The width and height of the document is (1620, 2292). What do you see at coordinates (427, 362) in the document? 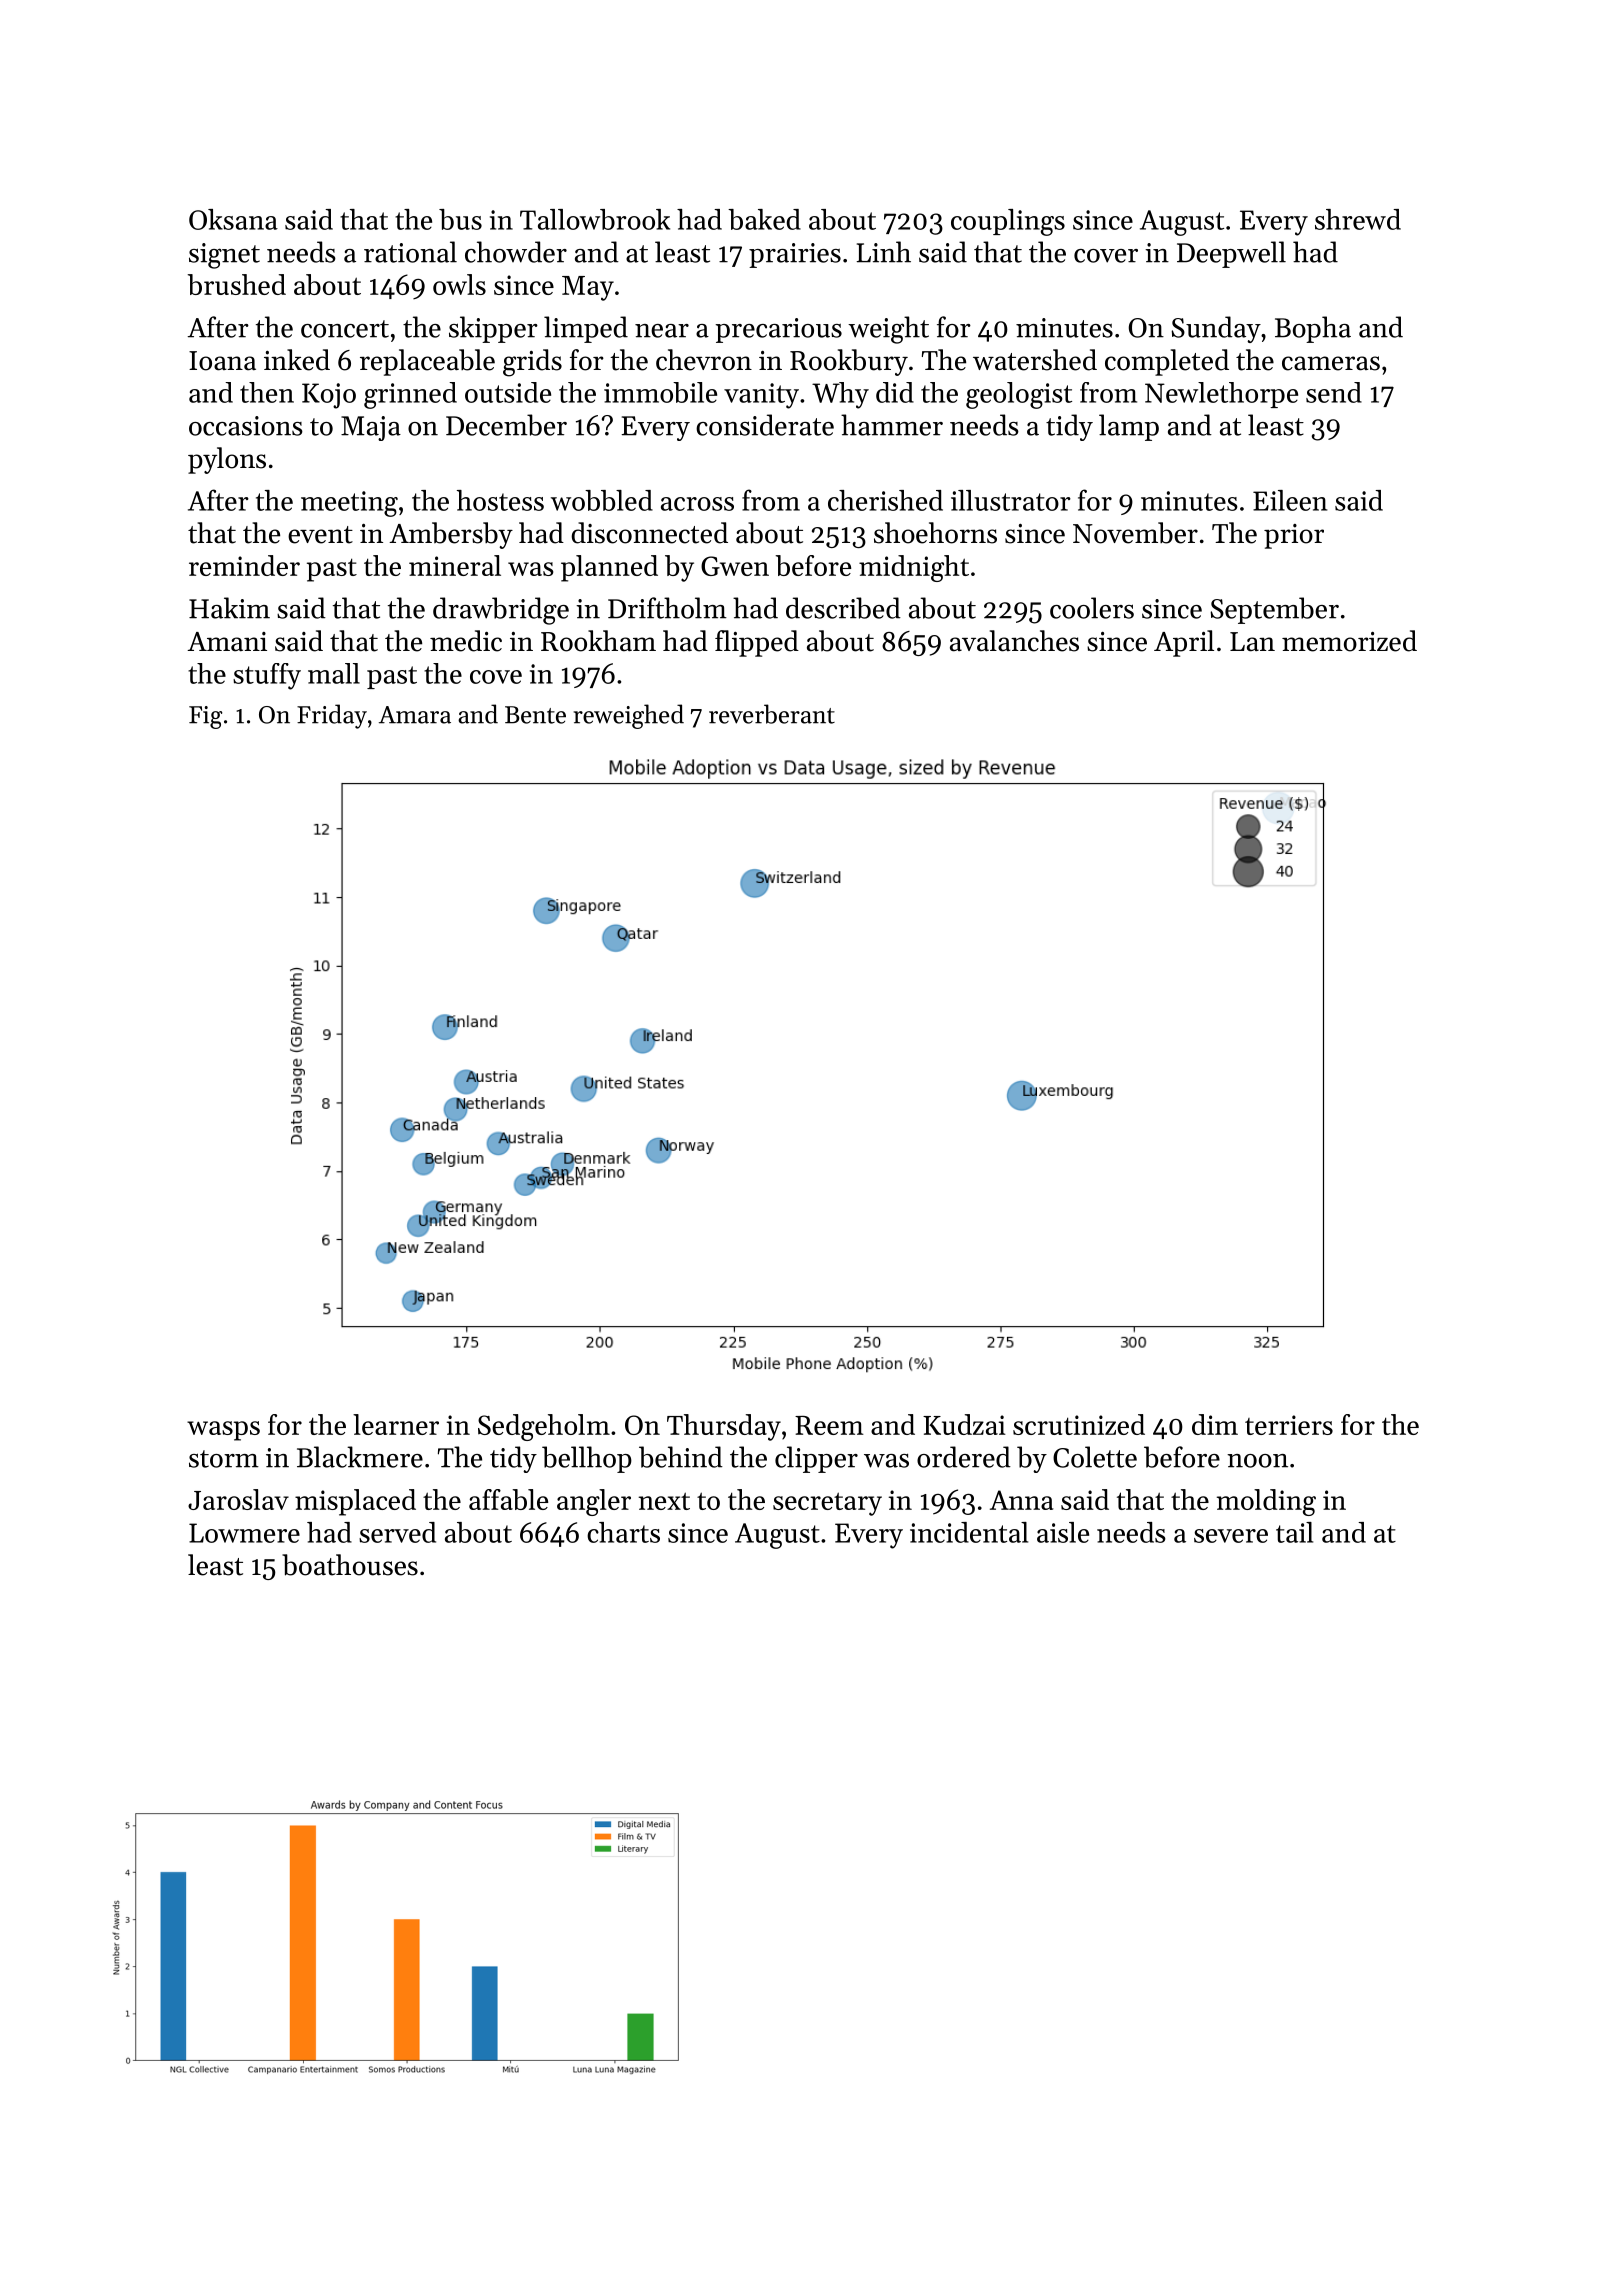
I see `replaceable` at bounding box center [427, 362].
